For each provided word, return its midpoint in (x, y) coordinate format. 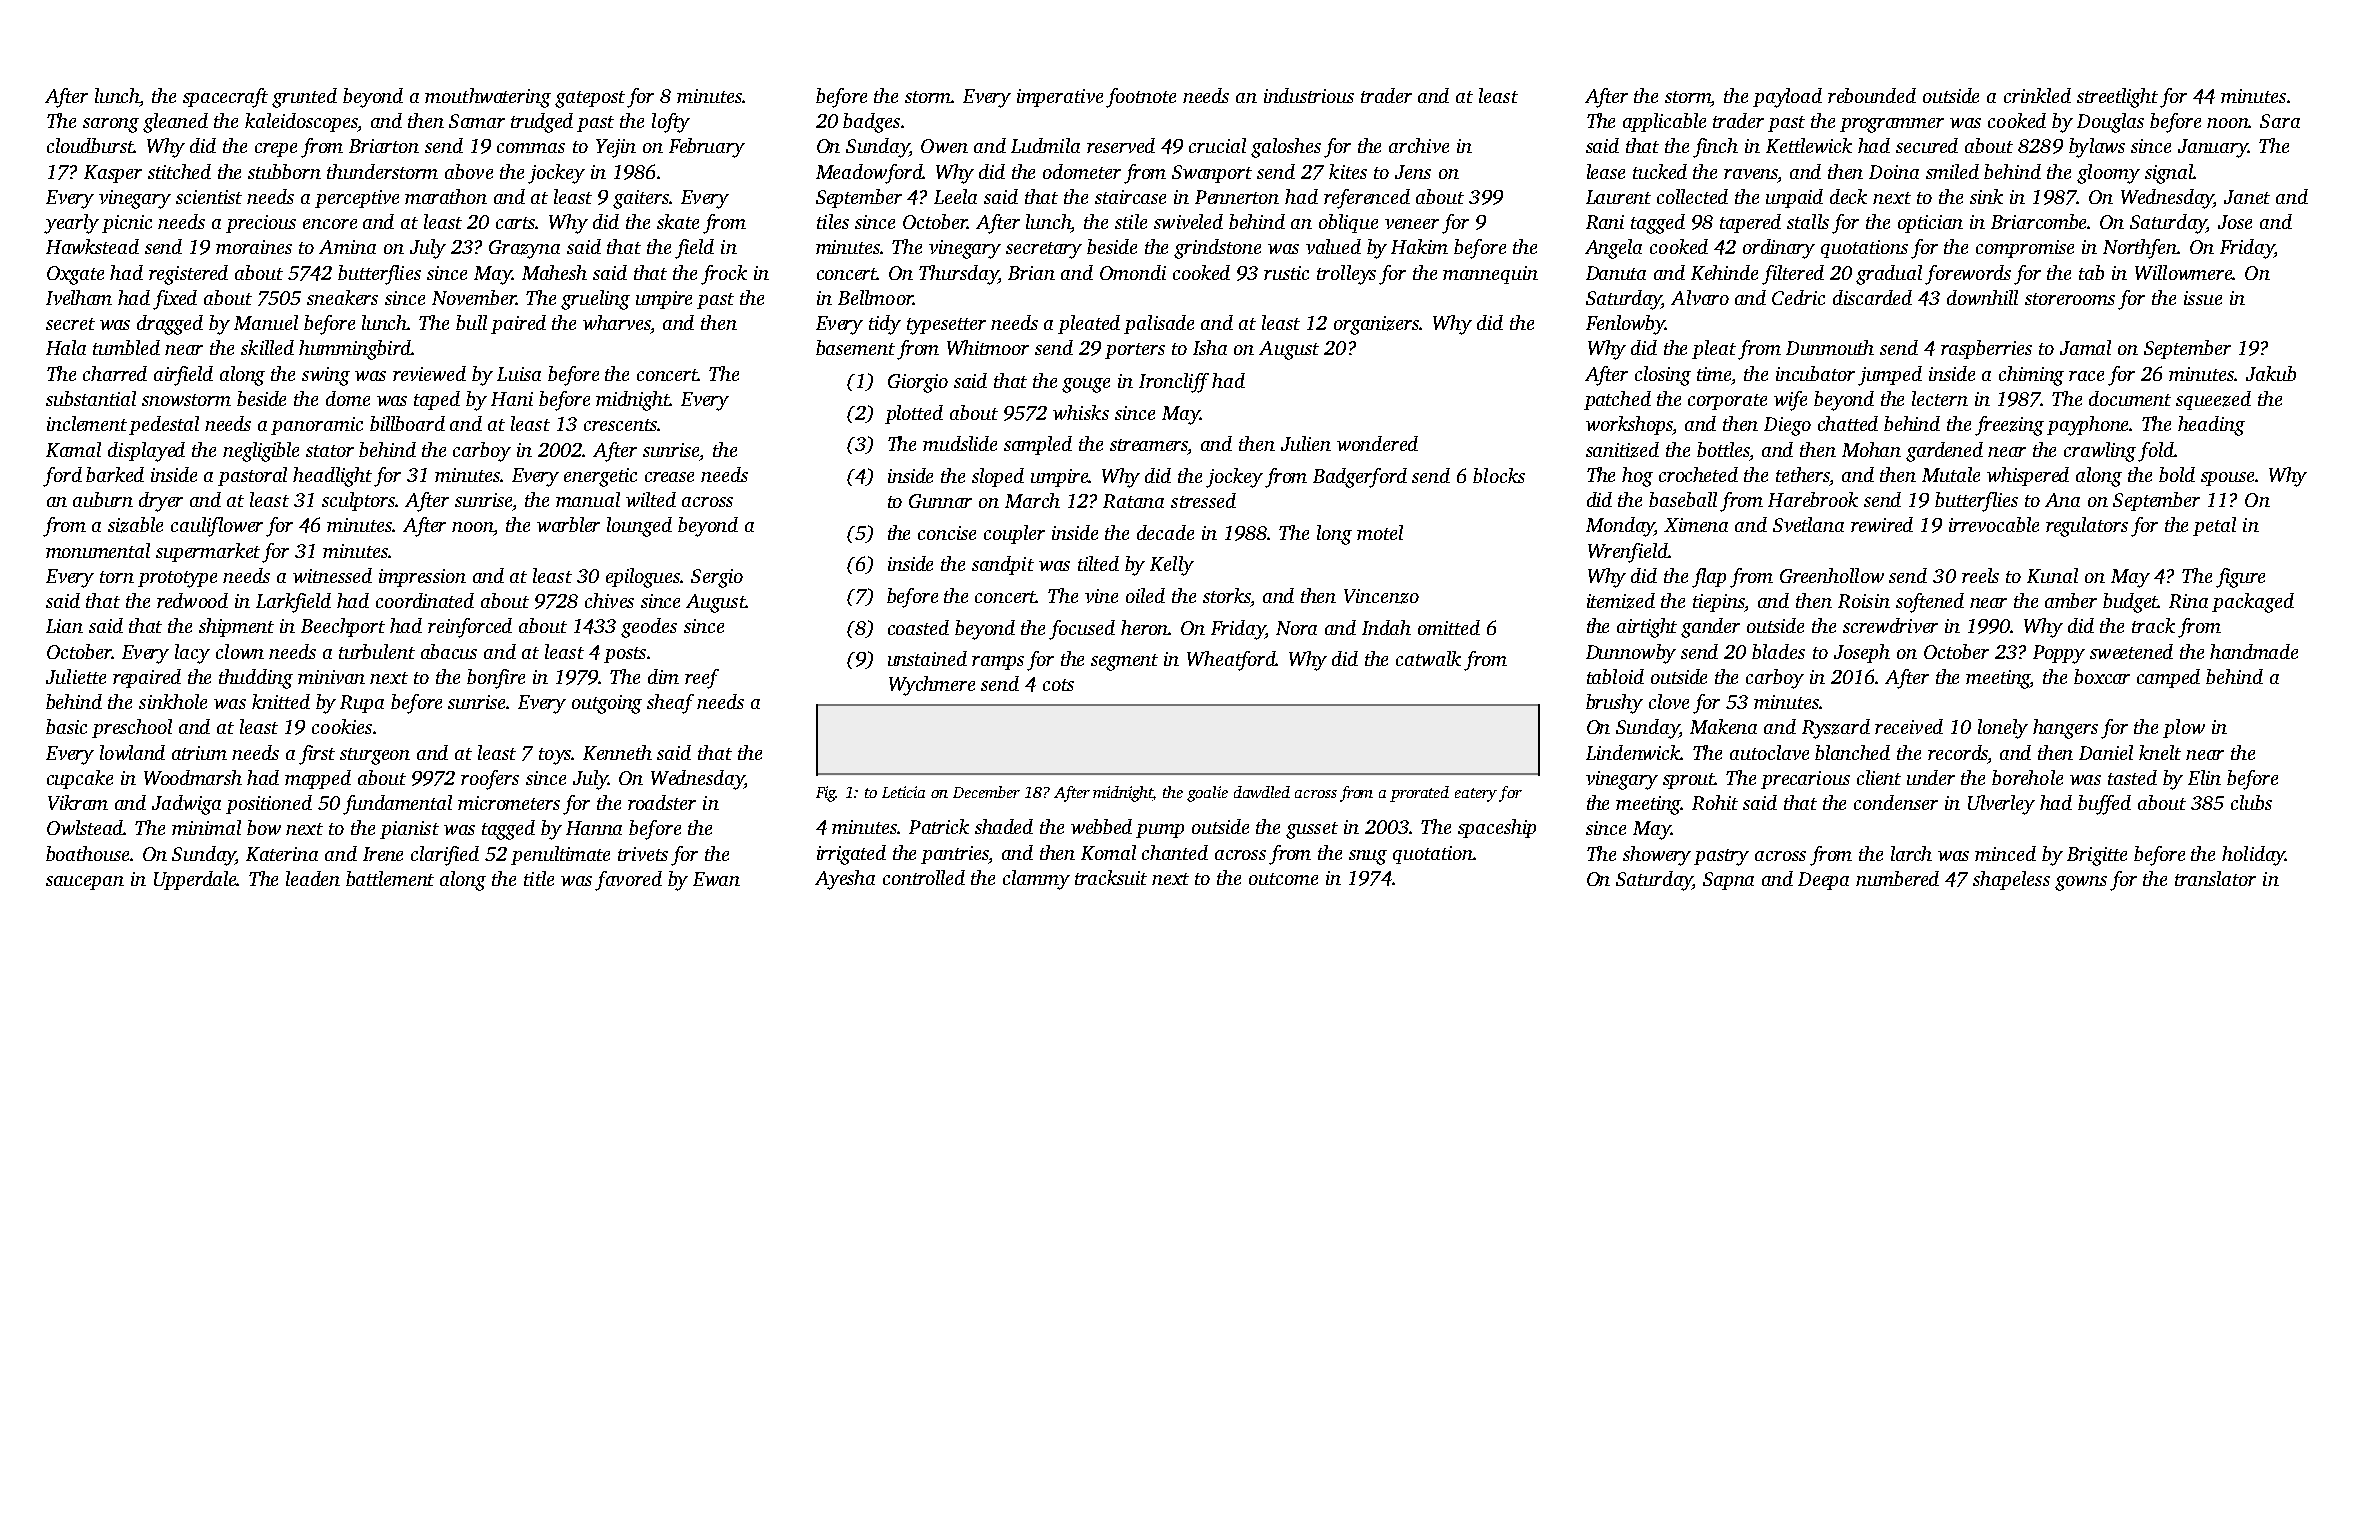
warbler (568, 524)
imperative (1060, 98)
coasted (918, 627)
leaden (313, 878)
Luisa (519, 374)
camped (2168, 678)
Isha (1210, 347)
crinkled (2037, 95)
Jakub (2271, 373)
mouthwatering (488, 98)
